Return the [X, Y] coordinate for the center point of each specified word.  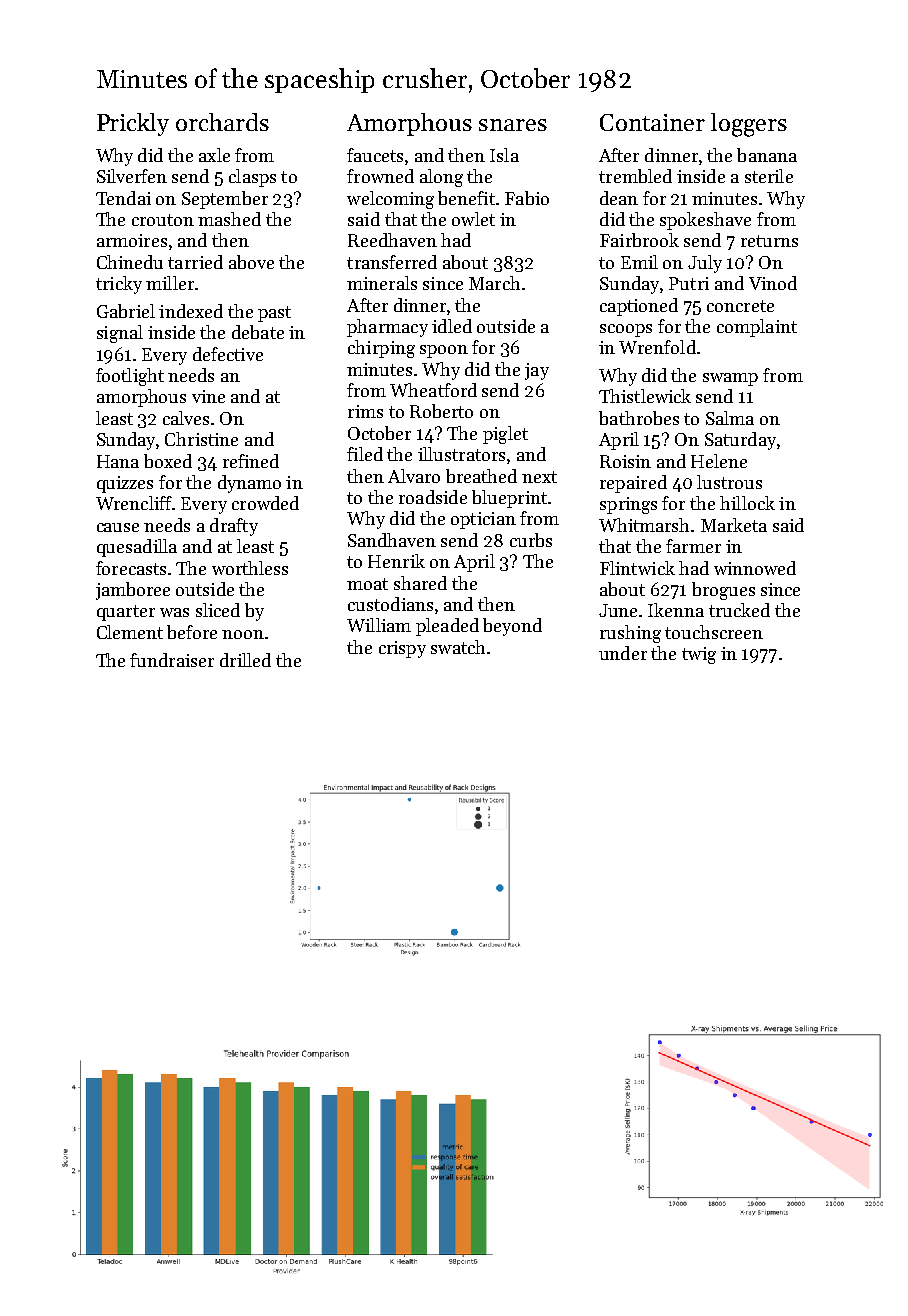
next [539, 477]
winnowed [755, 568]
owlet [473, 219]
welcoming [390, 200]
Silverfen [132, 176]
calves [186, 418]
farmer [693, 546]
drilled [245, 660]
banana [767, 155]
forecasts [131, 568]
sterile [769, 176]
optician [483, 520]
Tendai [123, 198]
